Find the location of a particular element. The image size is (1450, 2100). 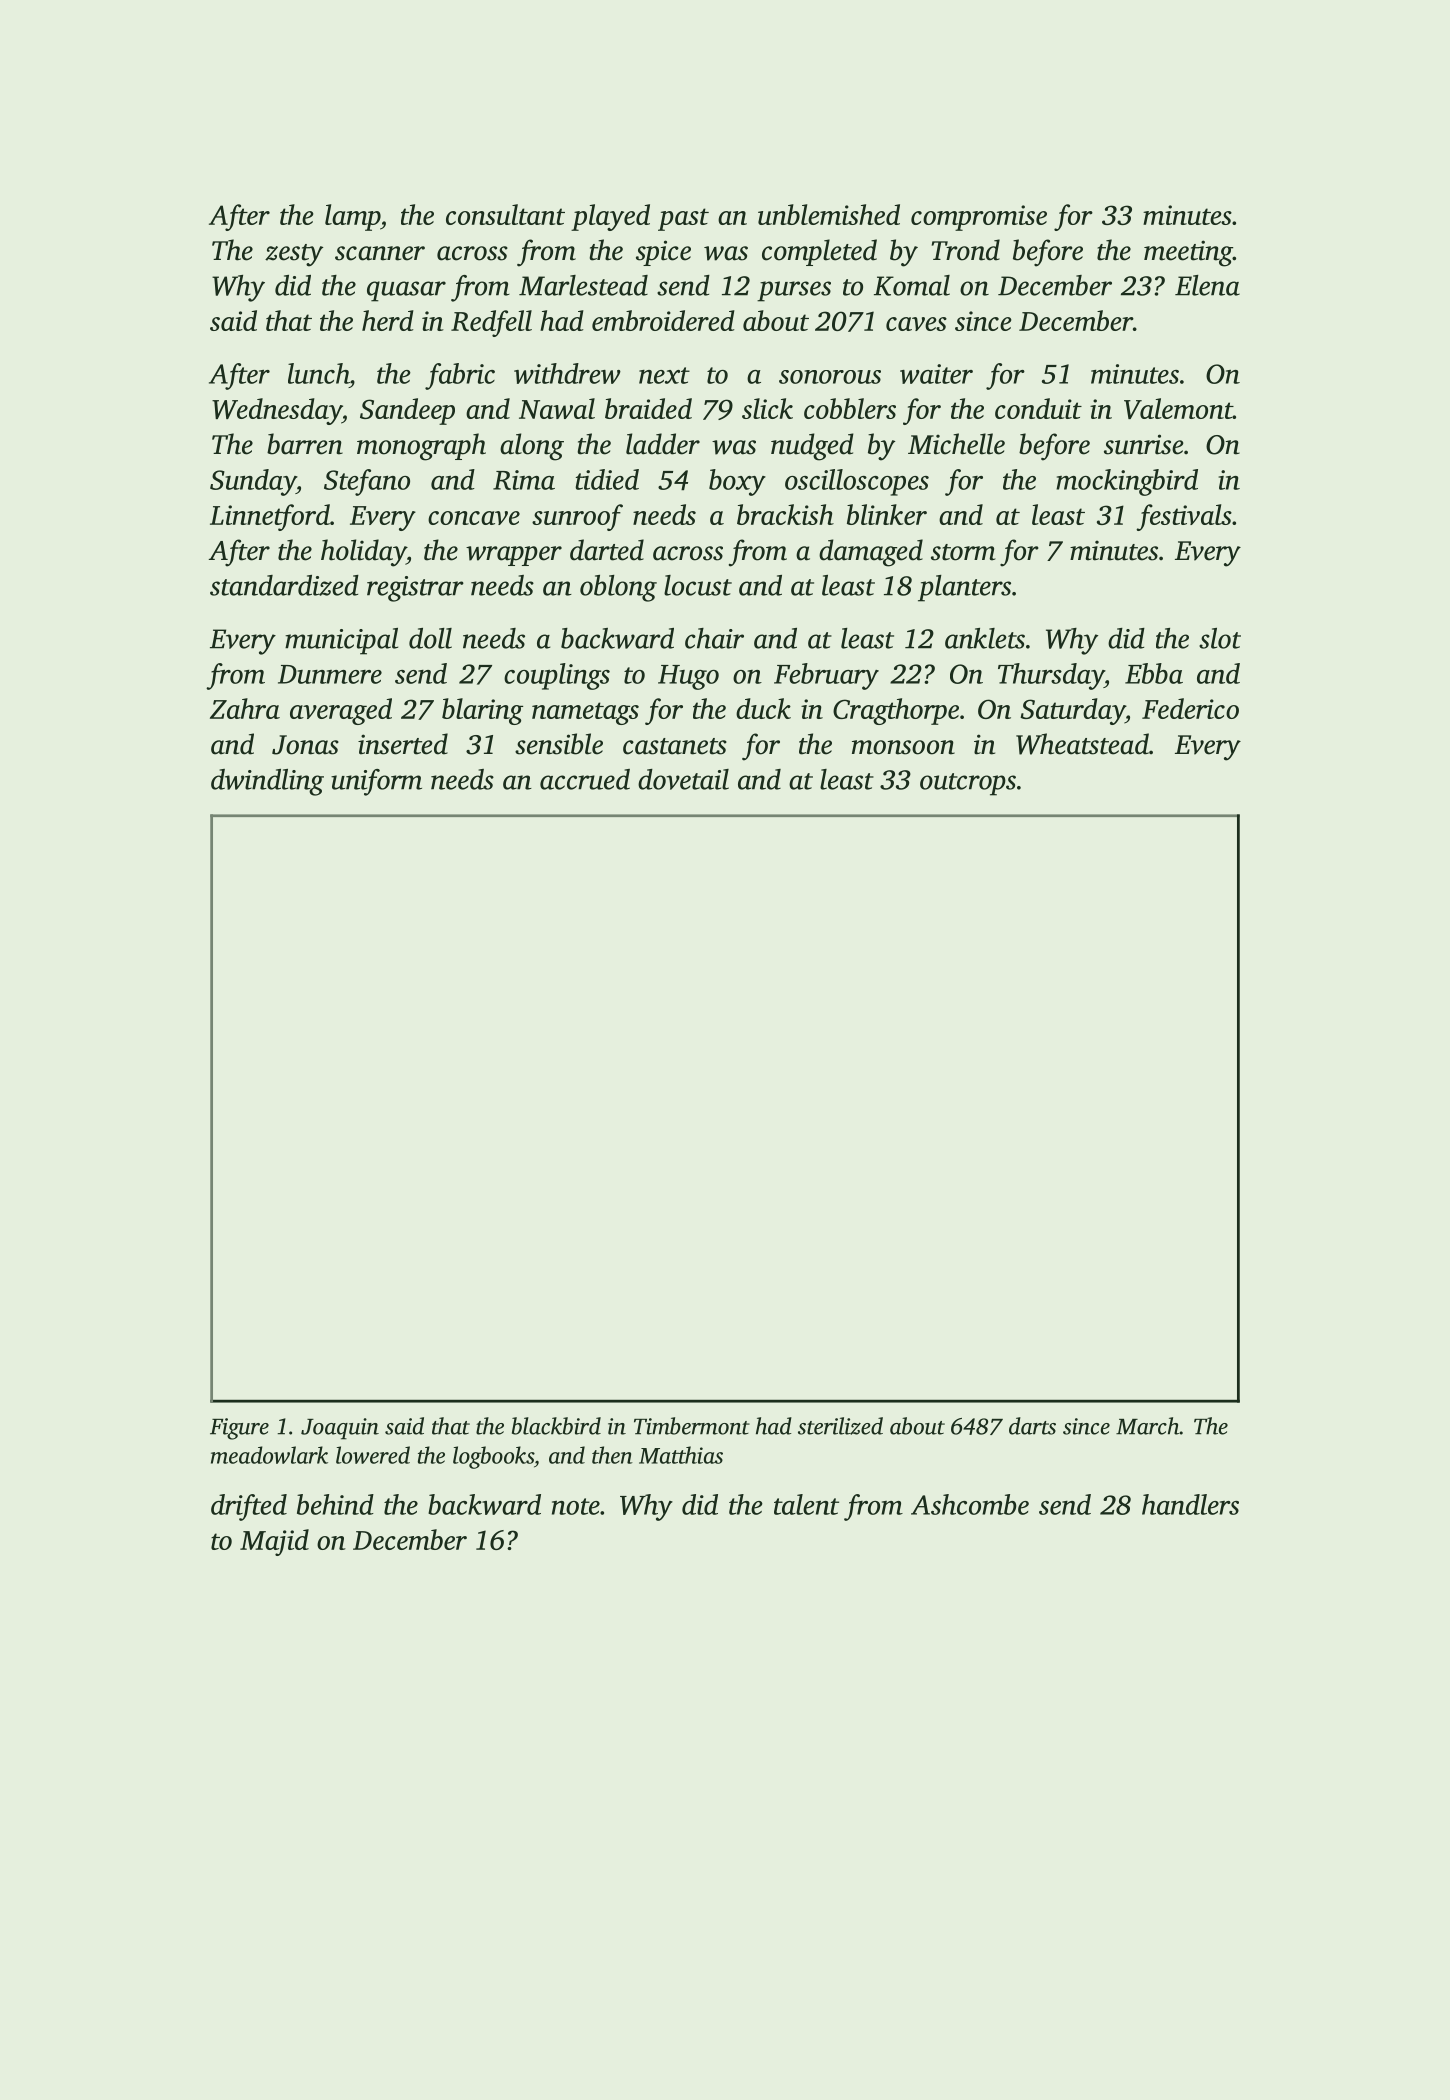

dovetail is located at coordinates (683, 779).
